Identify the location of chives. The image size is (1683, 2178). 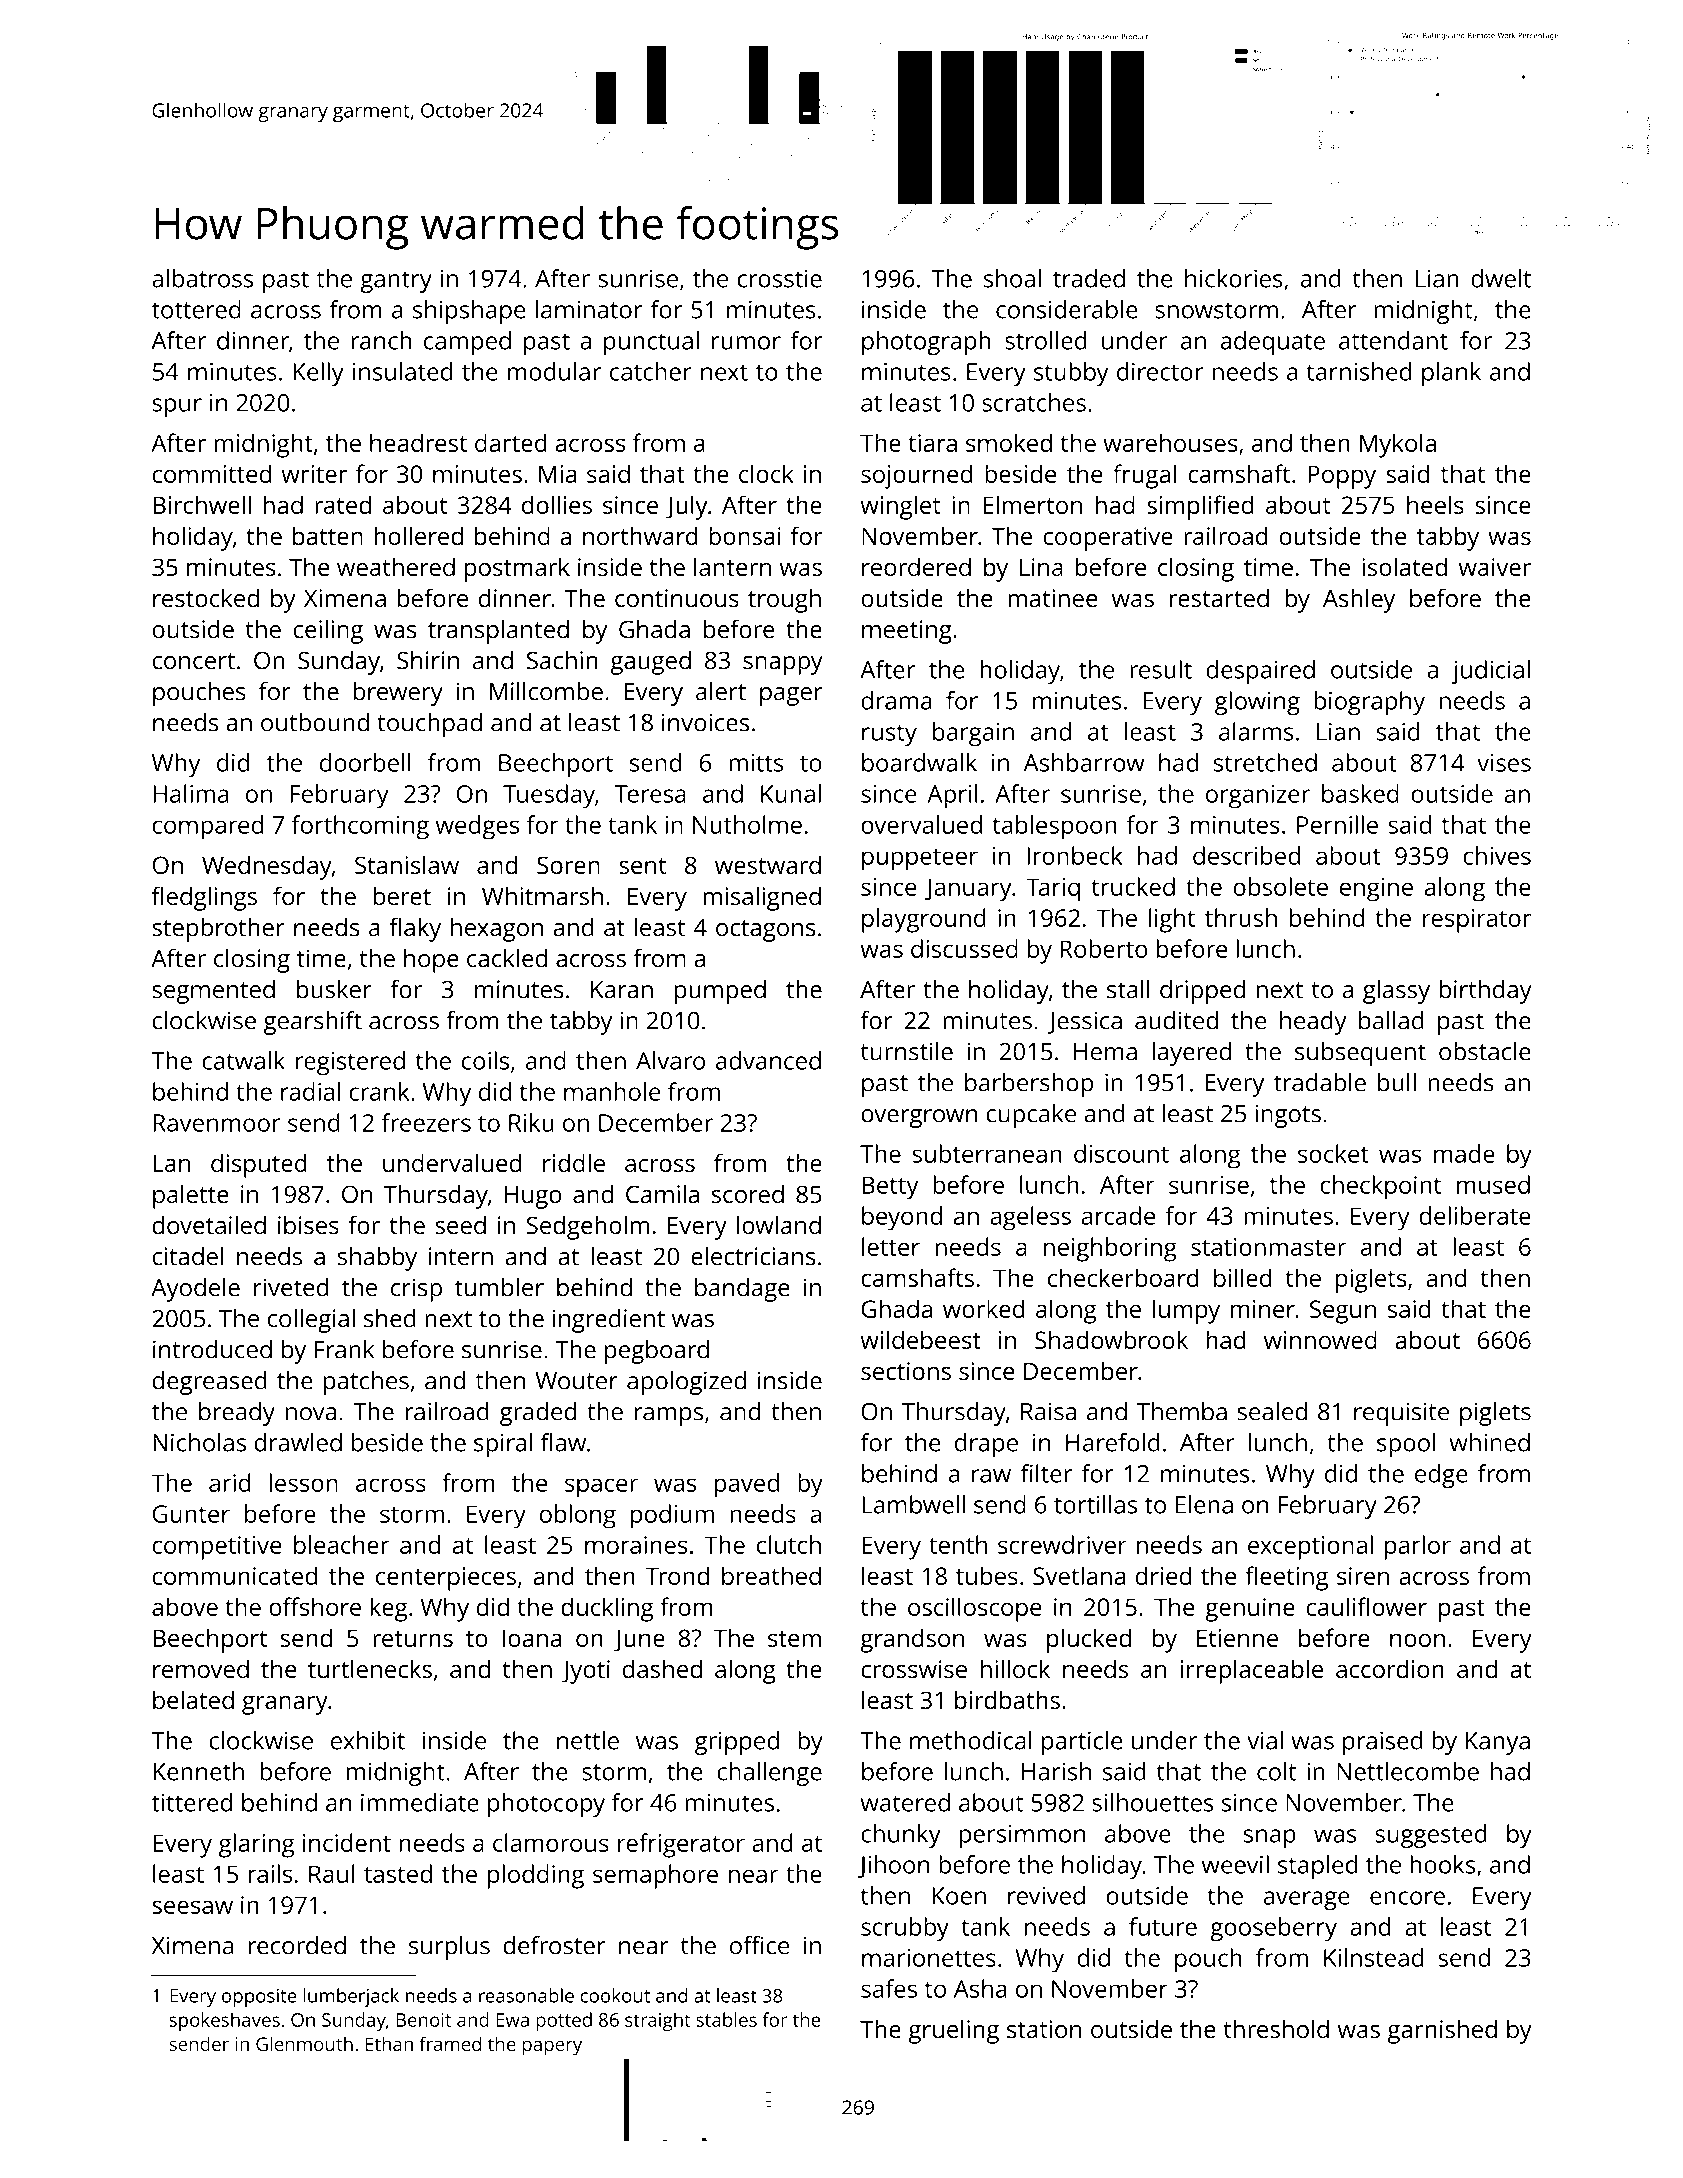
(1497, 855).
